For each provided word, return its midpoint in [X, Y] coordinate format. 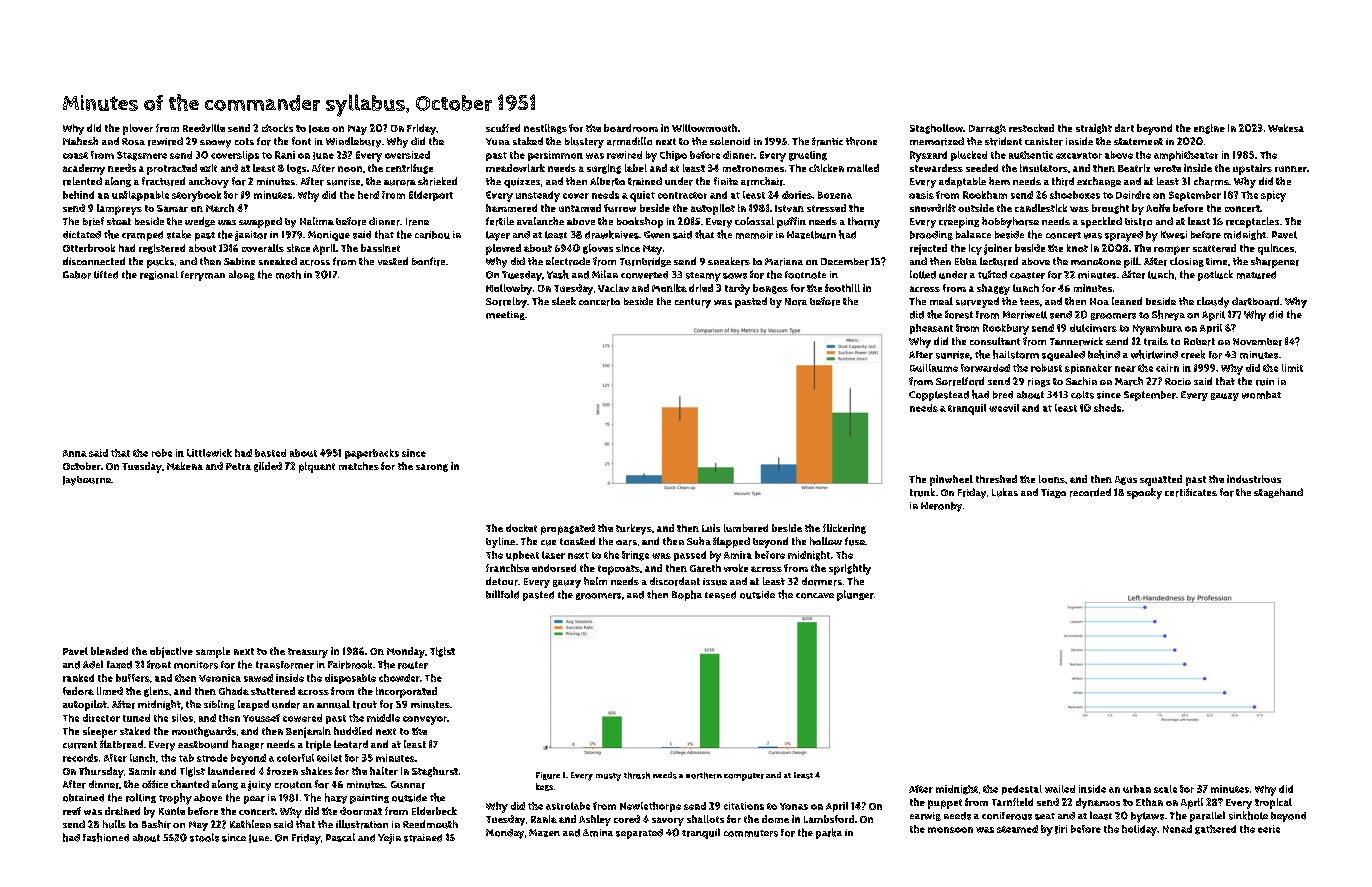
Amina [598, 833]
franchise [507, 568]
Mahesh [80, 141]
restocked [1031, 128]
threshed [996, 479]
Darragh [987, 129]
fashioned [106, 837]
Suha [699, 541]
